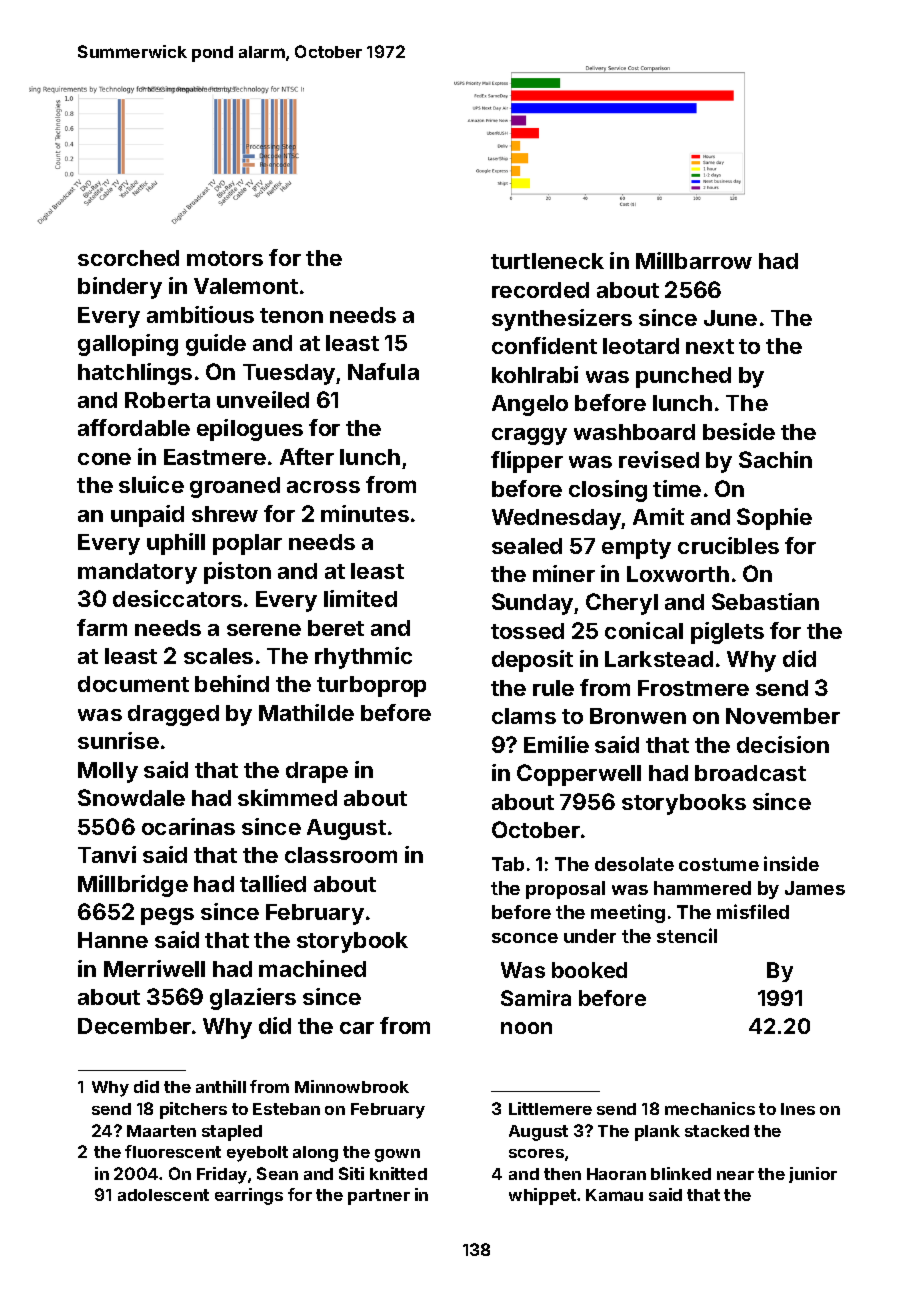 This image has width=924, height=1311. I want to click on Frostmere, so click(693, 688).
